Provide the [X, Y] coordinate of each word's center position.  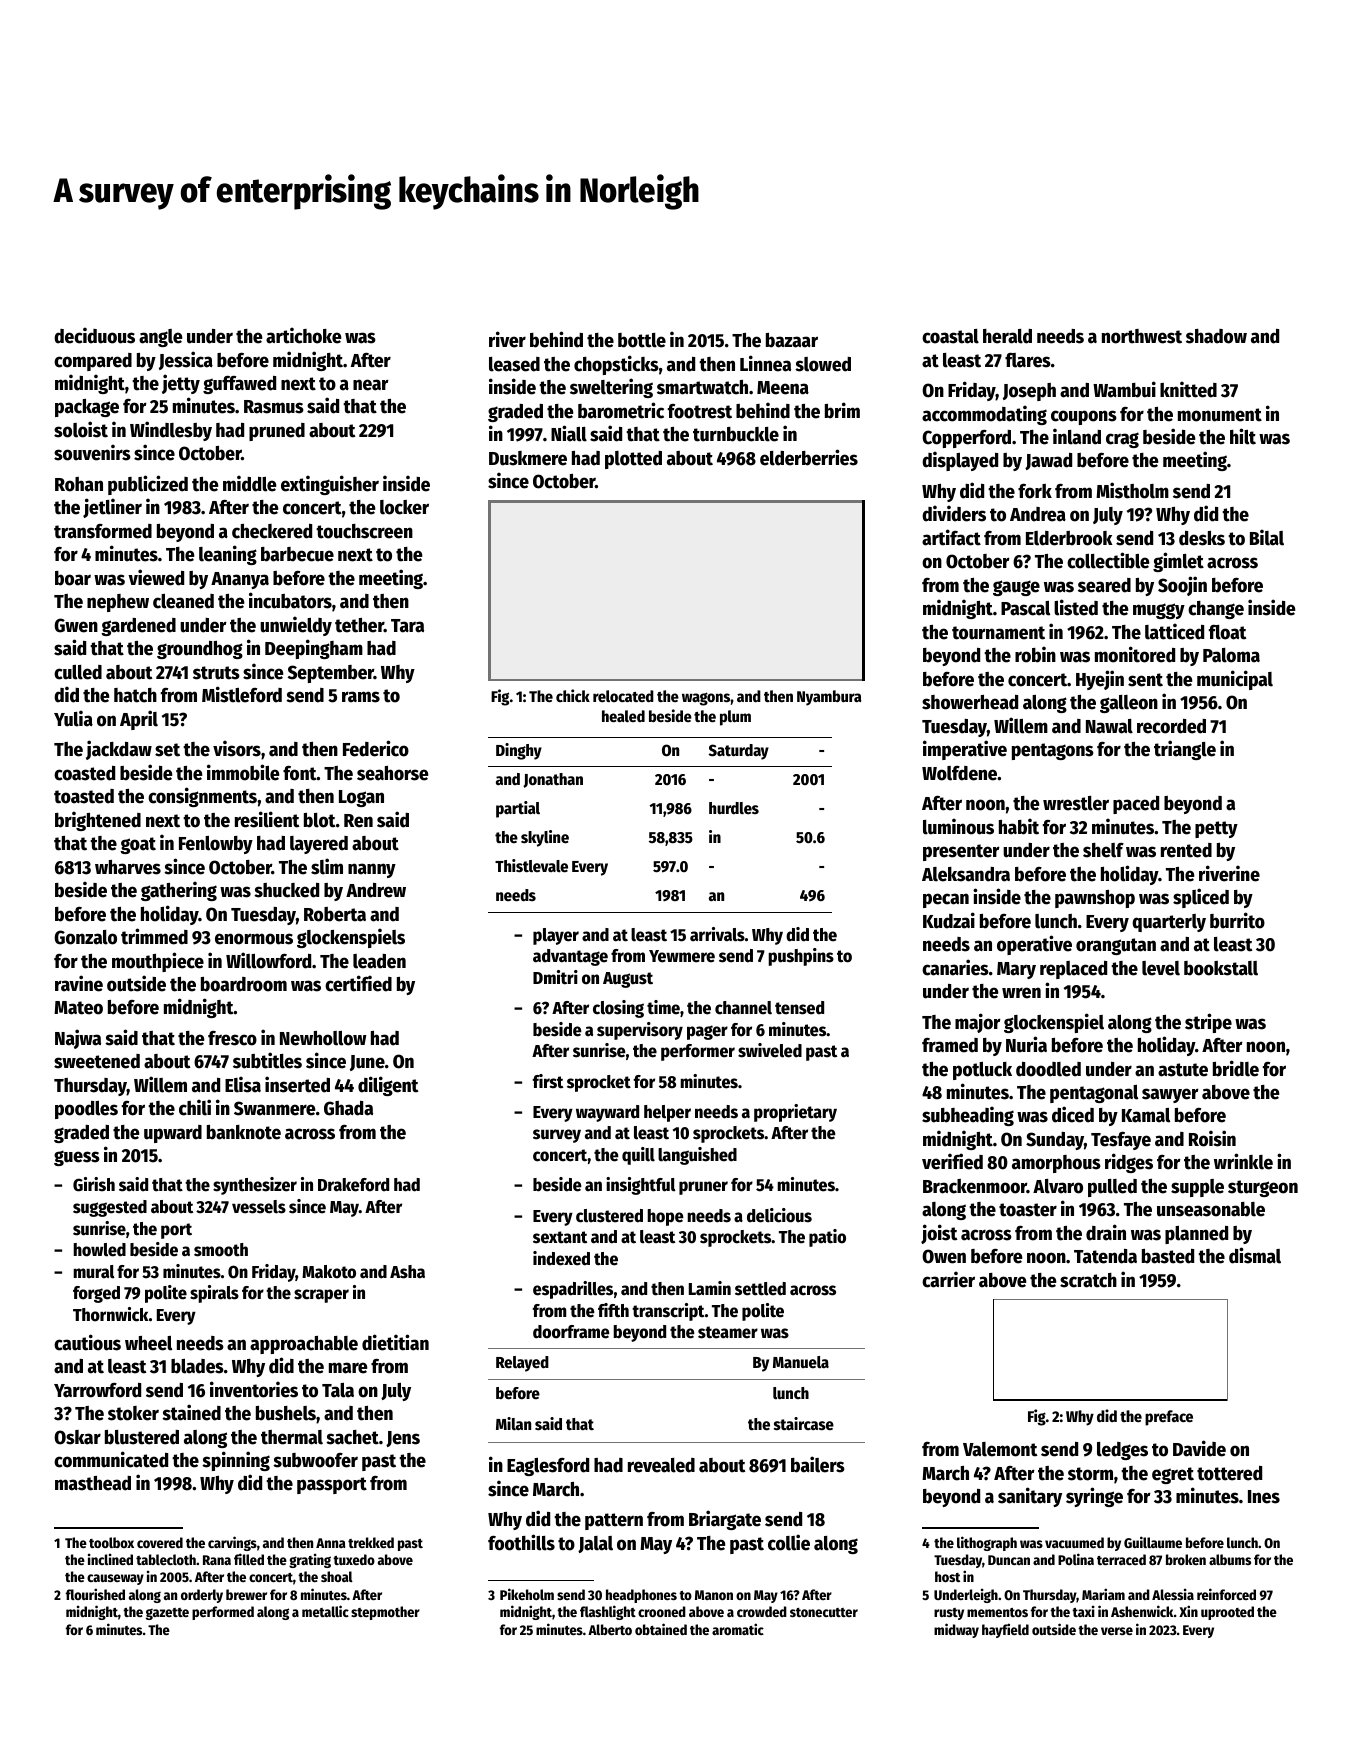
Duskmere [528, 458]
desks [1202, 538]
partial [518, 809]
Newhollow [323, 1038]
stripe [1208, 1023]
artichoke [304, 335]
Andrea [1038, 514]
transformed [103, 531]
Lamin [710, 1288]
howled [99, 1250]
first [548, 1081]
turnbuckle [736, 434]
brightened [98, 821]
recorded [1171, 726]
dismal [1255, 1255]
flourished [95, 1594]
